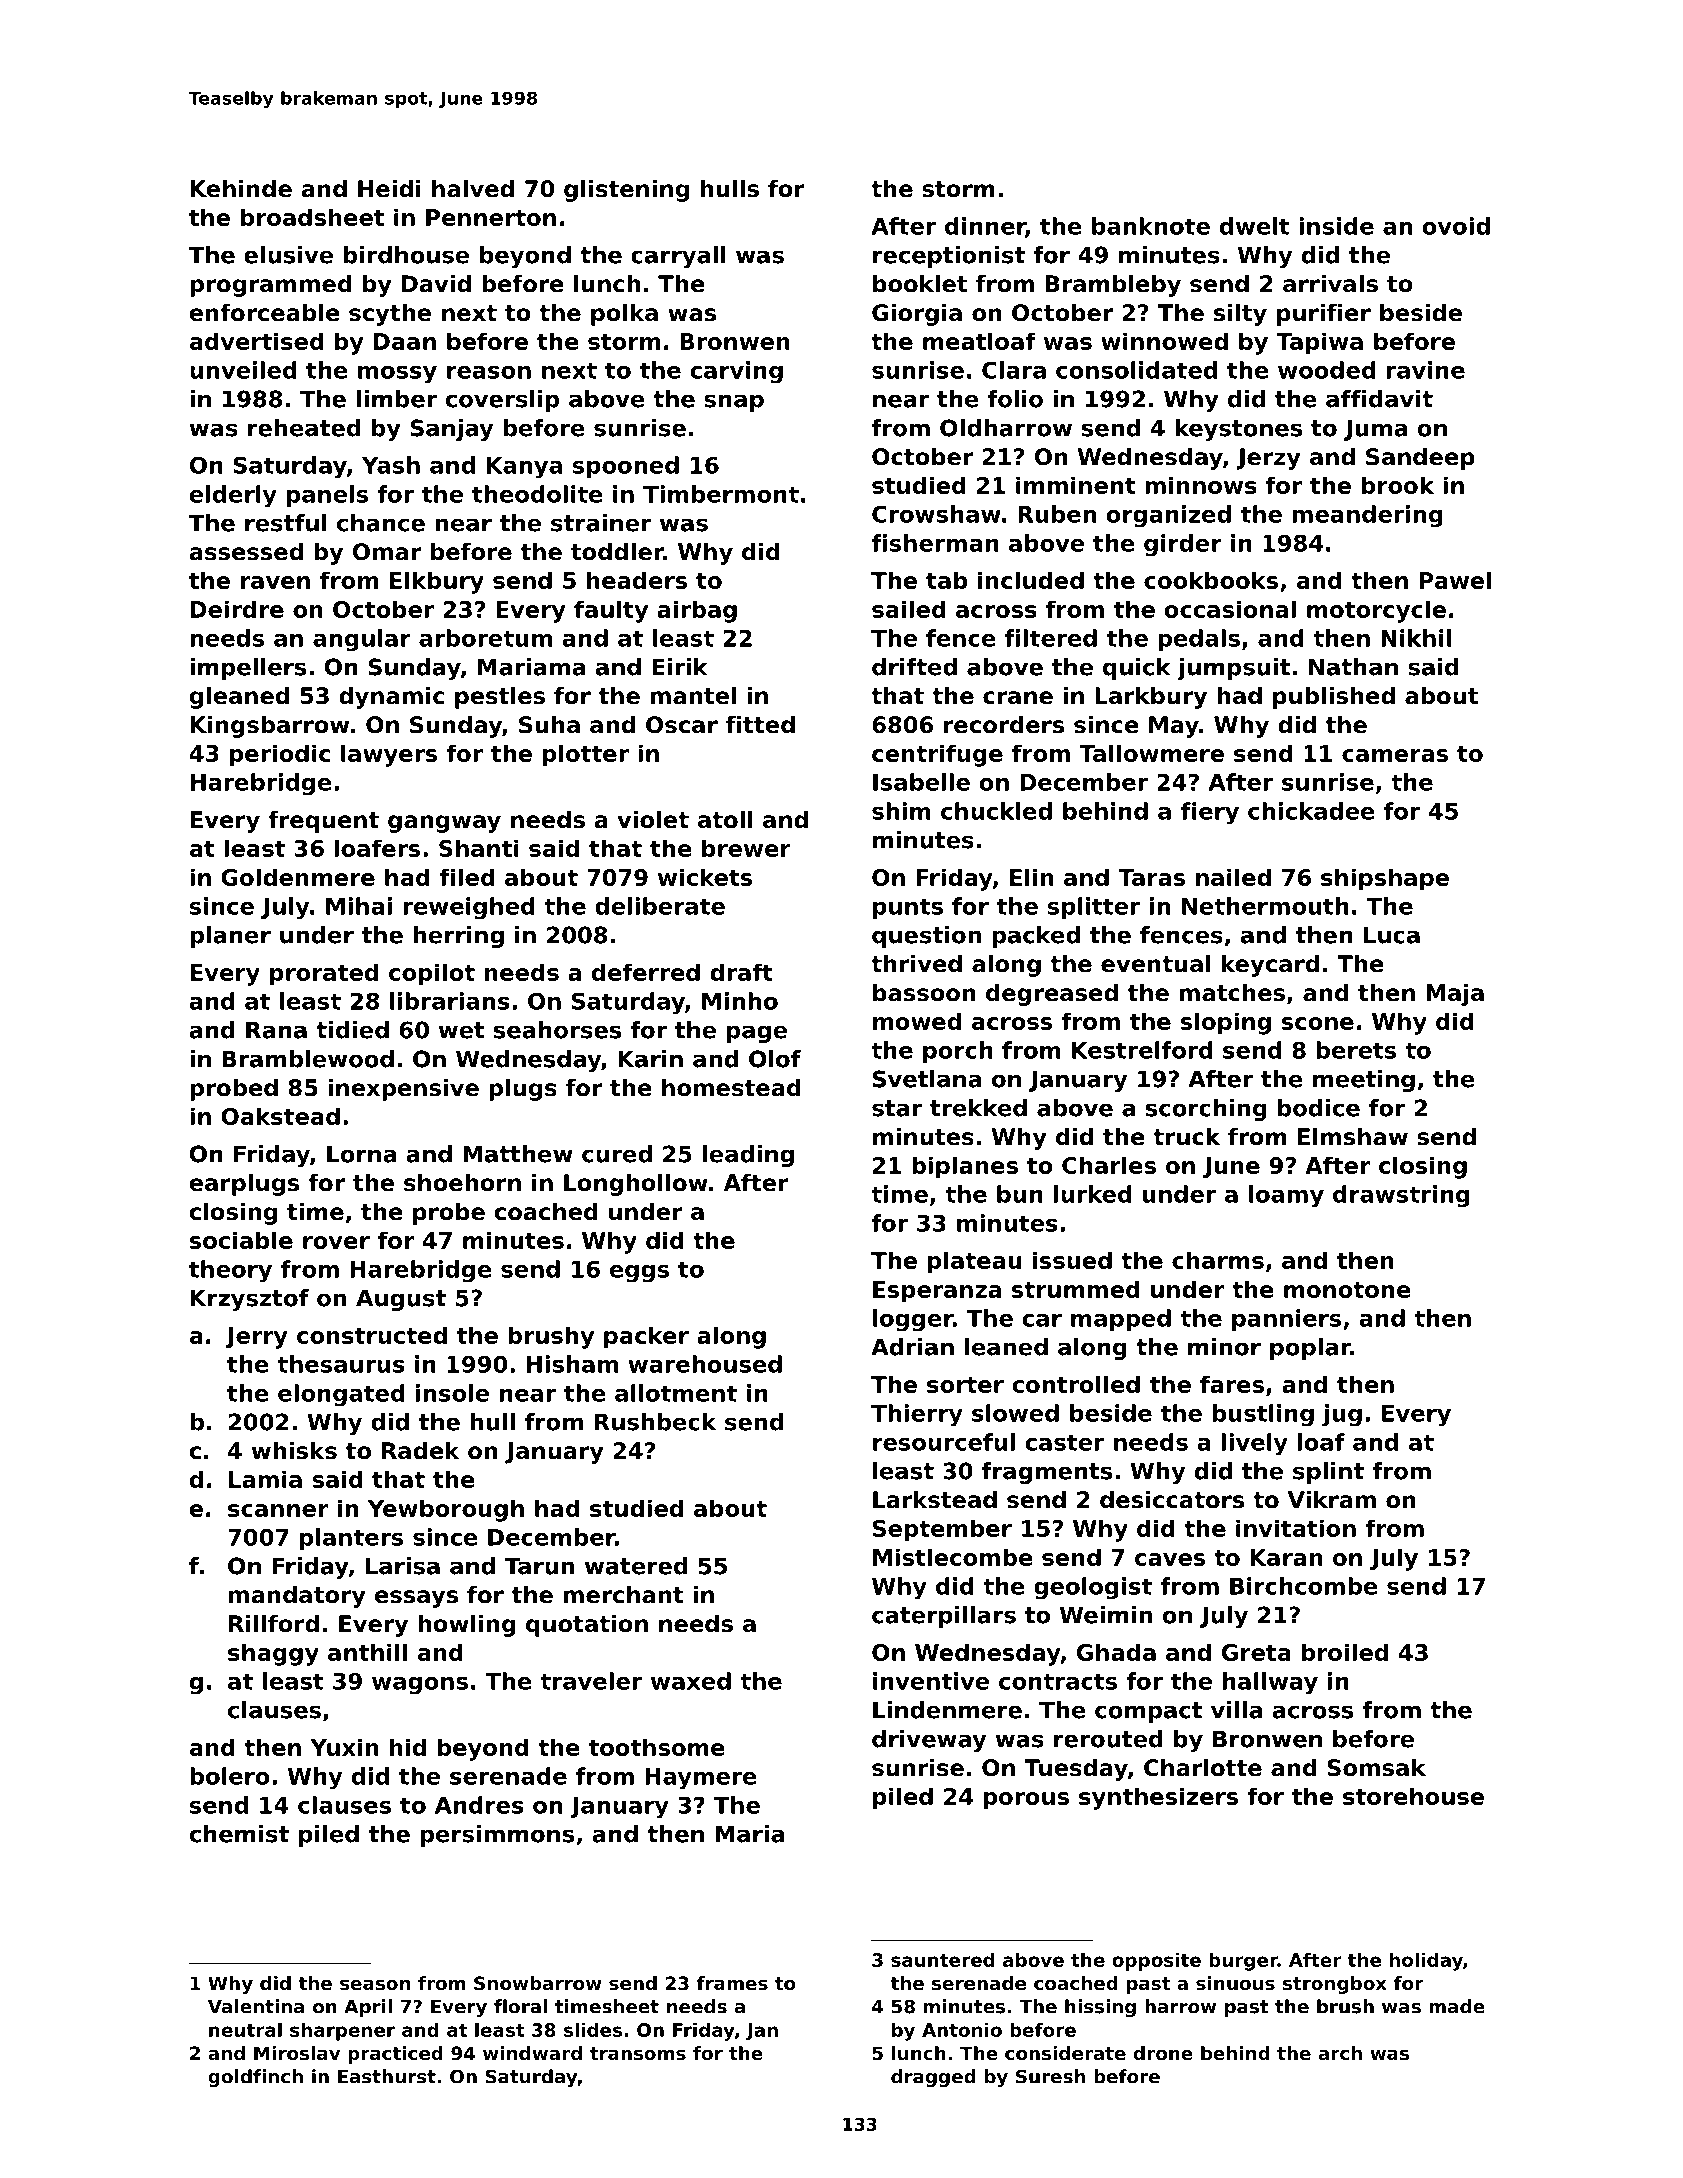  Describe the element at coordinates (721, 494) in the page. I see `Timbermont` at that location.
